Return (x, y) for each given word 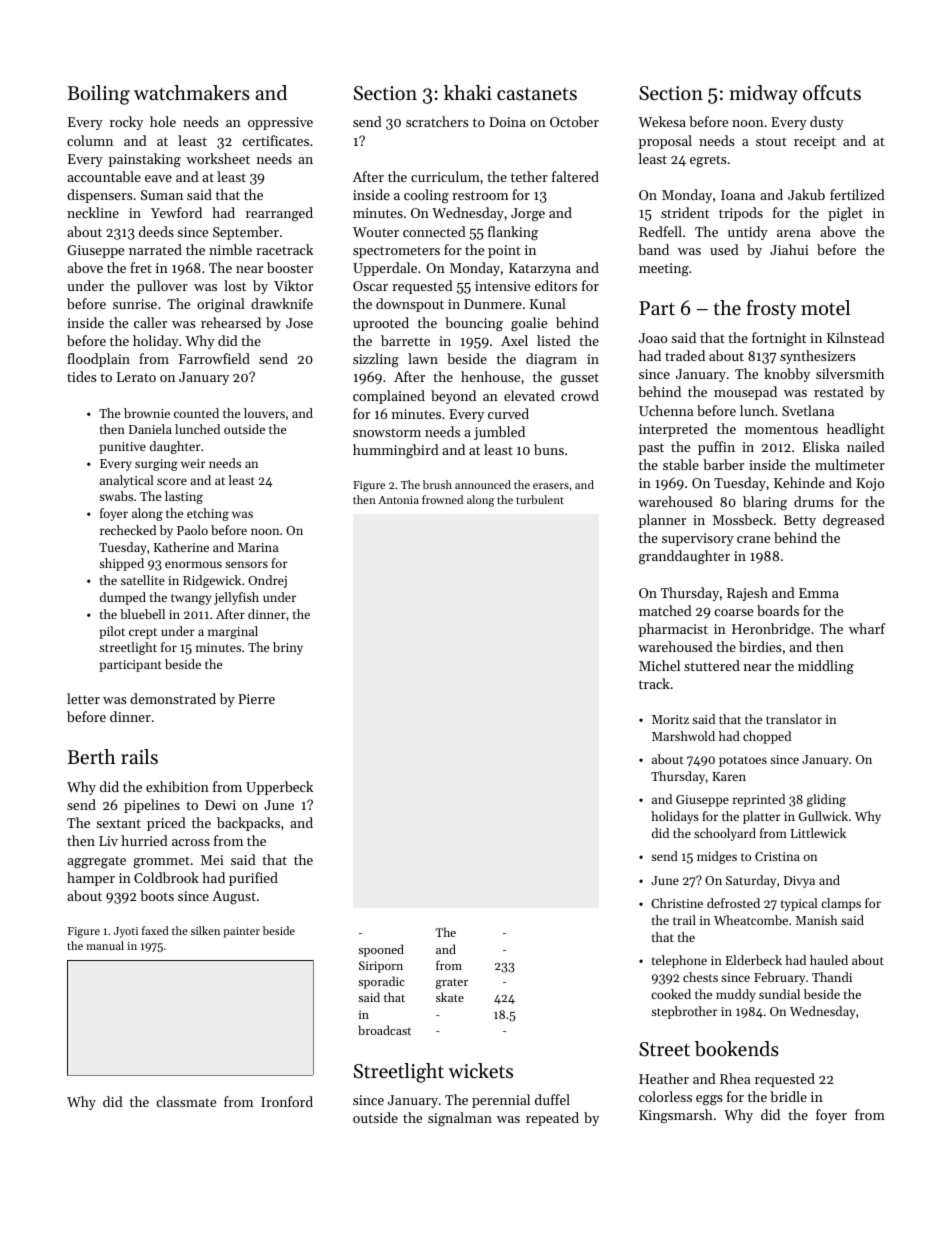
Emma (819, 593)
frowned (442, 499)
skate (450, 997)
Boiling (99, 95)
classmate (186, 1101)
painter (241, 932)
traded (685, 355)
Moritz (670, 719)
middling (826, 667)
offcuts (832, 93)
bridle (788, 1096)
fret (141, 267)
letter (83, 698)
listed (554, 340)
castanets (537, 94)
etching (208, 514)
